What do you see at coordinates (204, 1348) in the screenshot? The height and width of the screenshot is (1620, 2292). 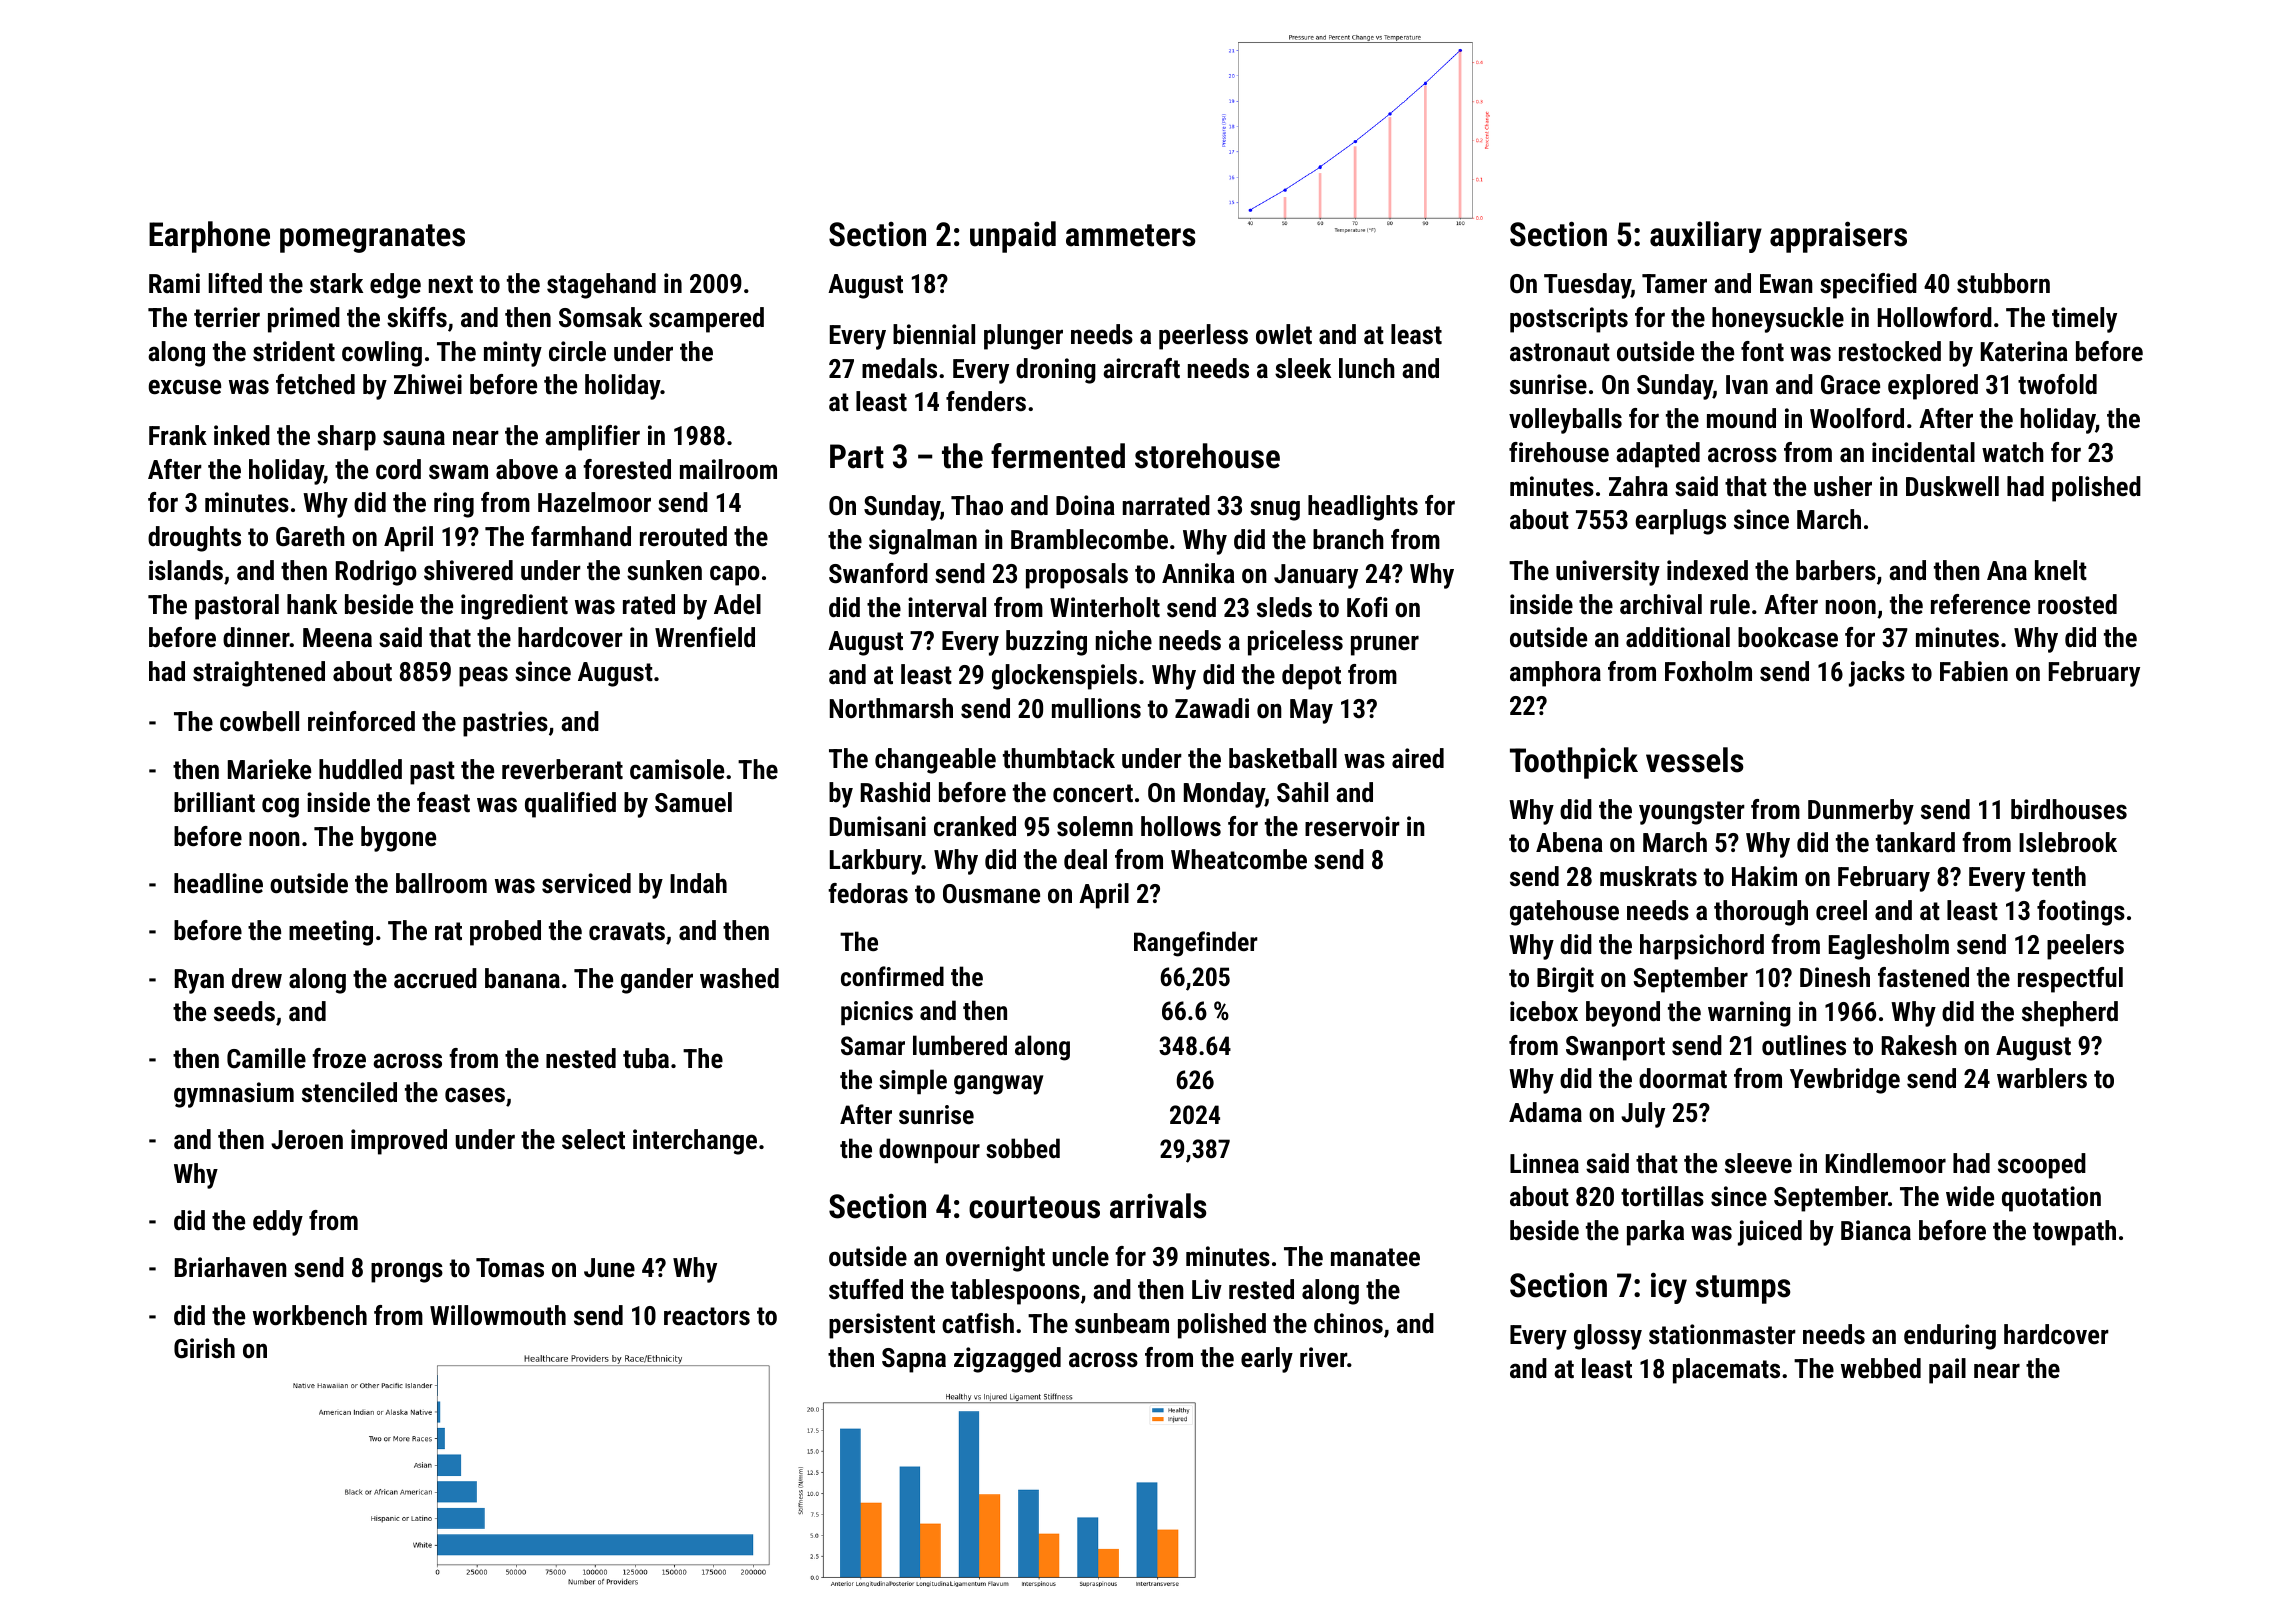 I see `Girish` at bounding box center [204, 1348].
